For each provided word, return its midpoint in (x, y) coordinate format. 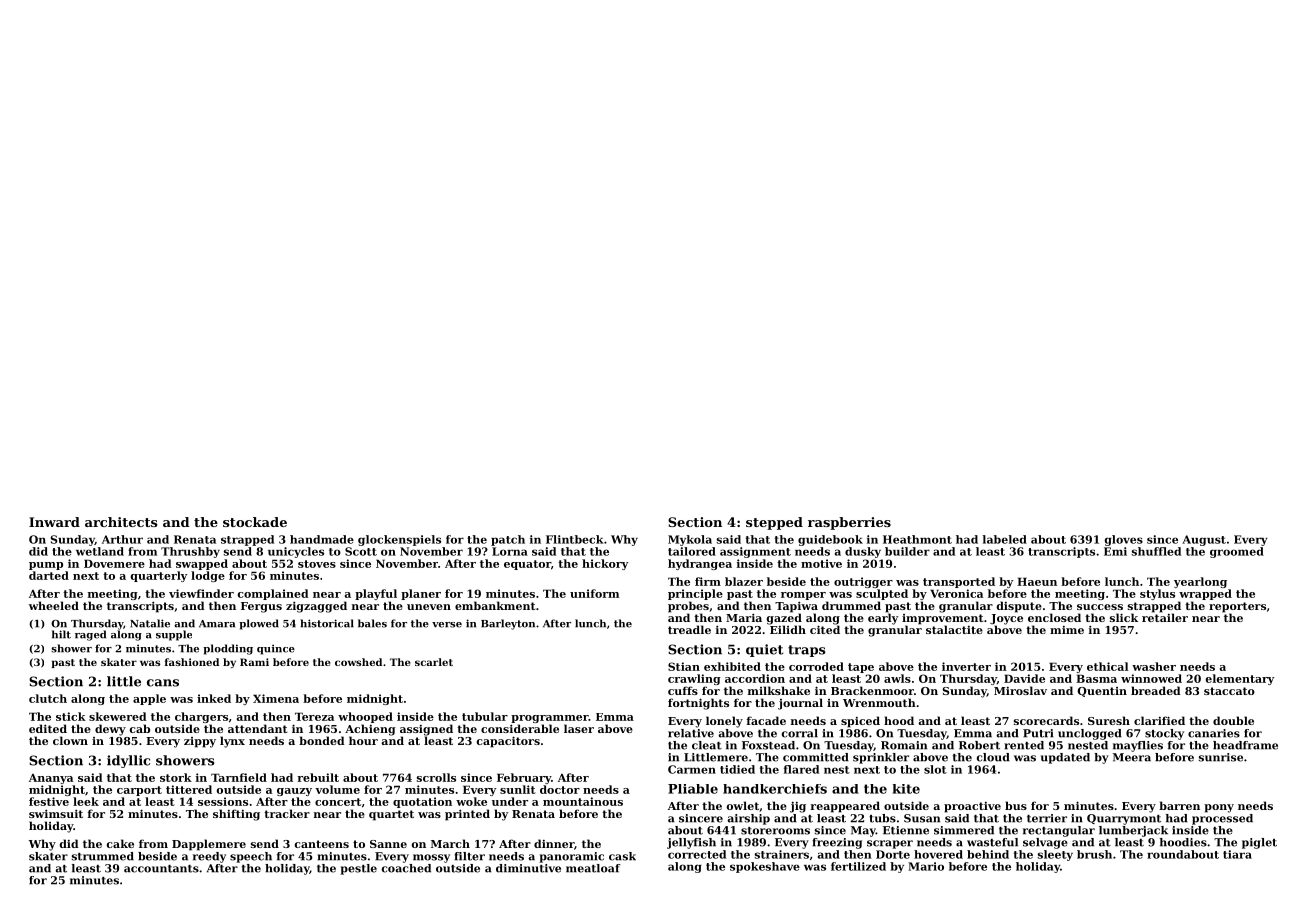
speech (251, 857)
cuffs (683, 690)
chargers (201, 717)
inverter (966, 666)
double (1233, 720)
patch (508, 540)
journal (800, 704)
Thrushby (190, 552)
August (1204, 540)
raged (90, 635)
